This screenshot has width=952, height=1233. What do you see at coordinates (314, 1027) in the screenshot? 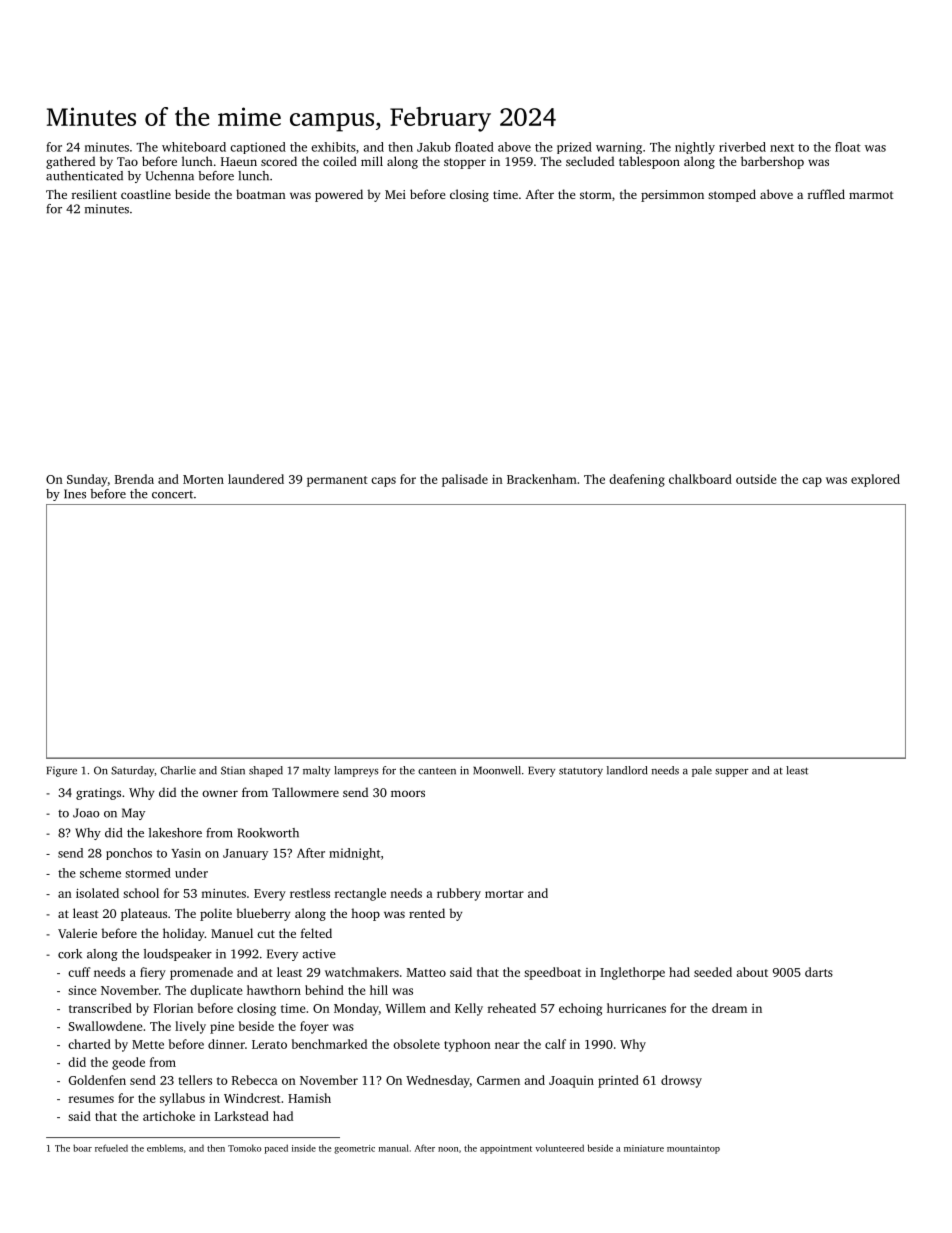
I see `foyer` at bounding box center [314, 1027].
